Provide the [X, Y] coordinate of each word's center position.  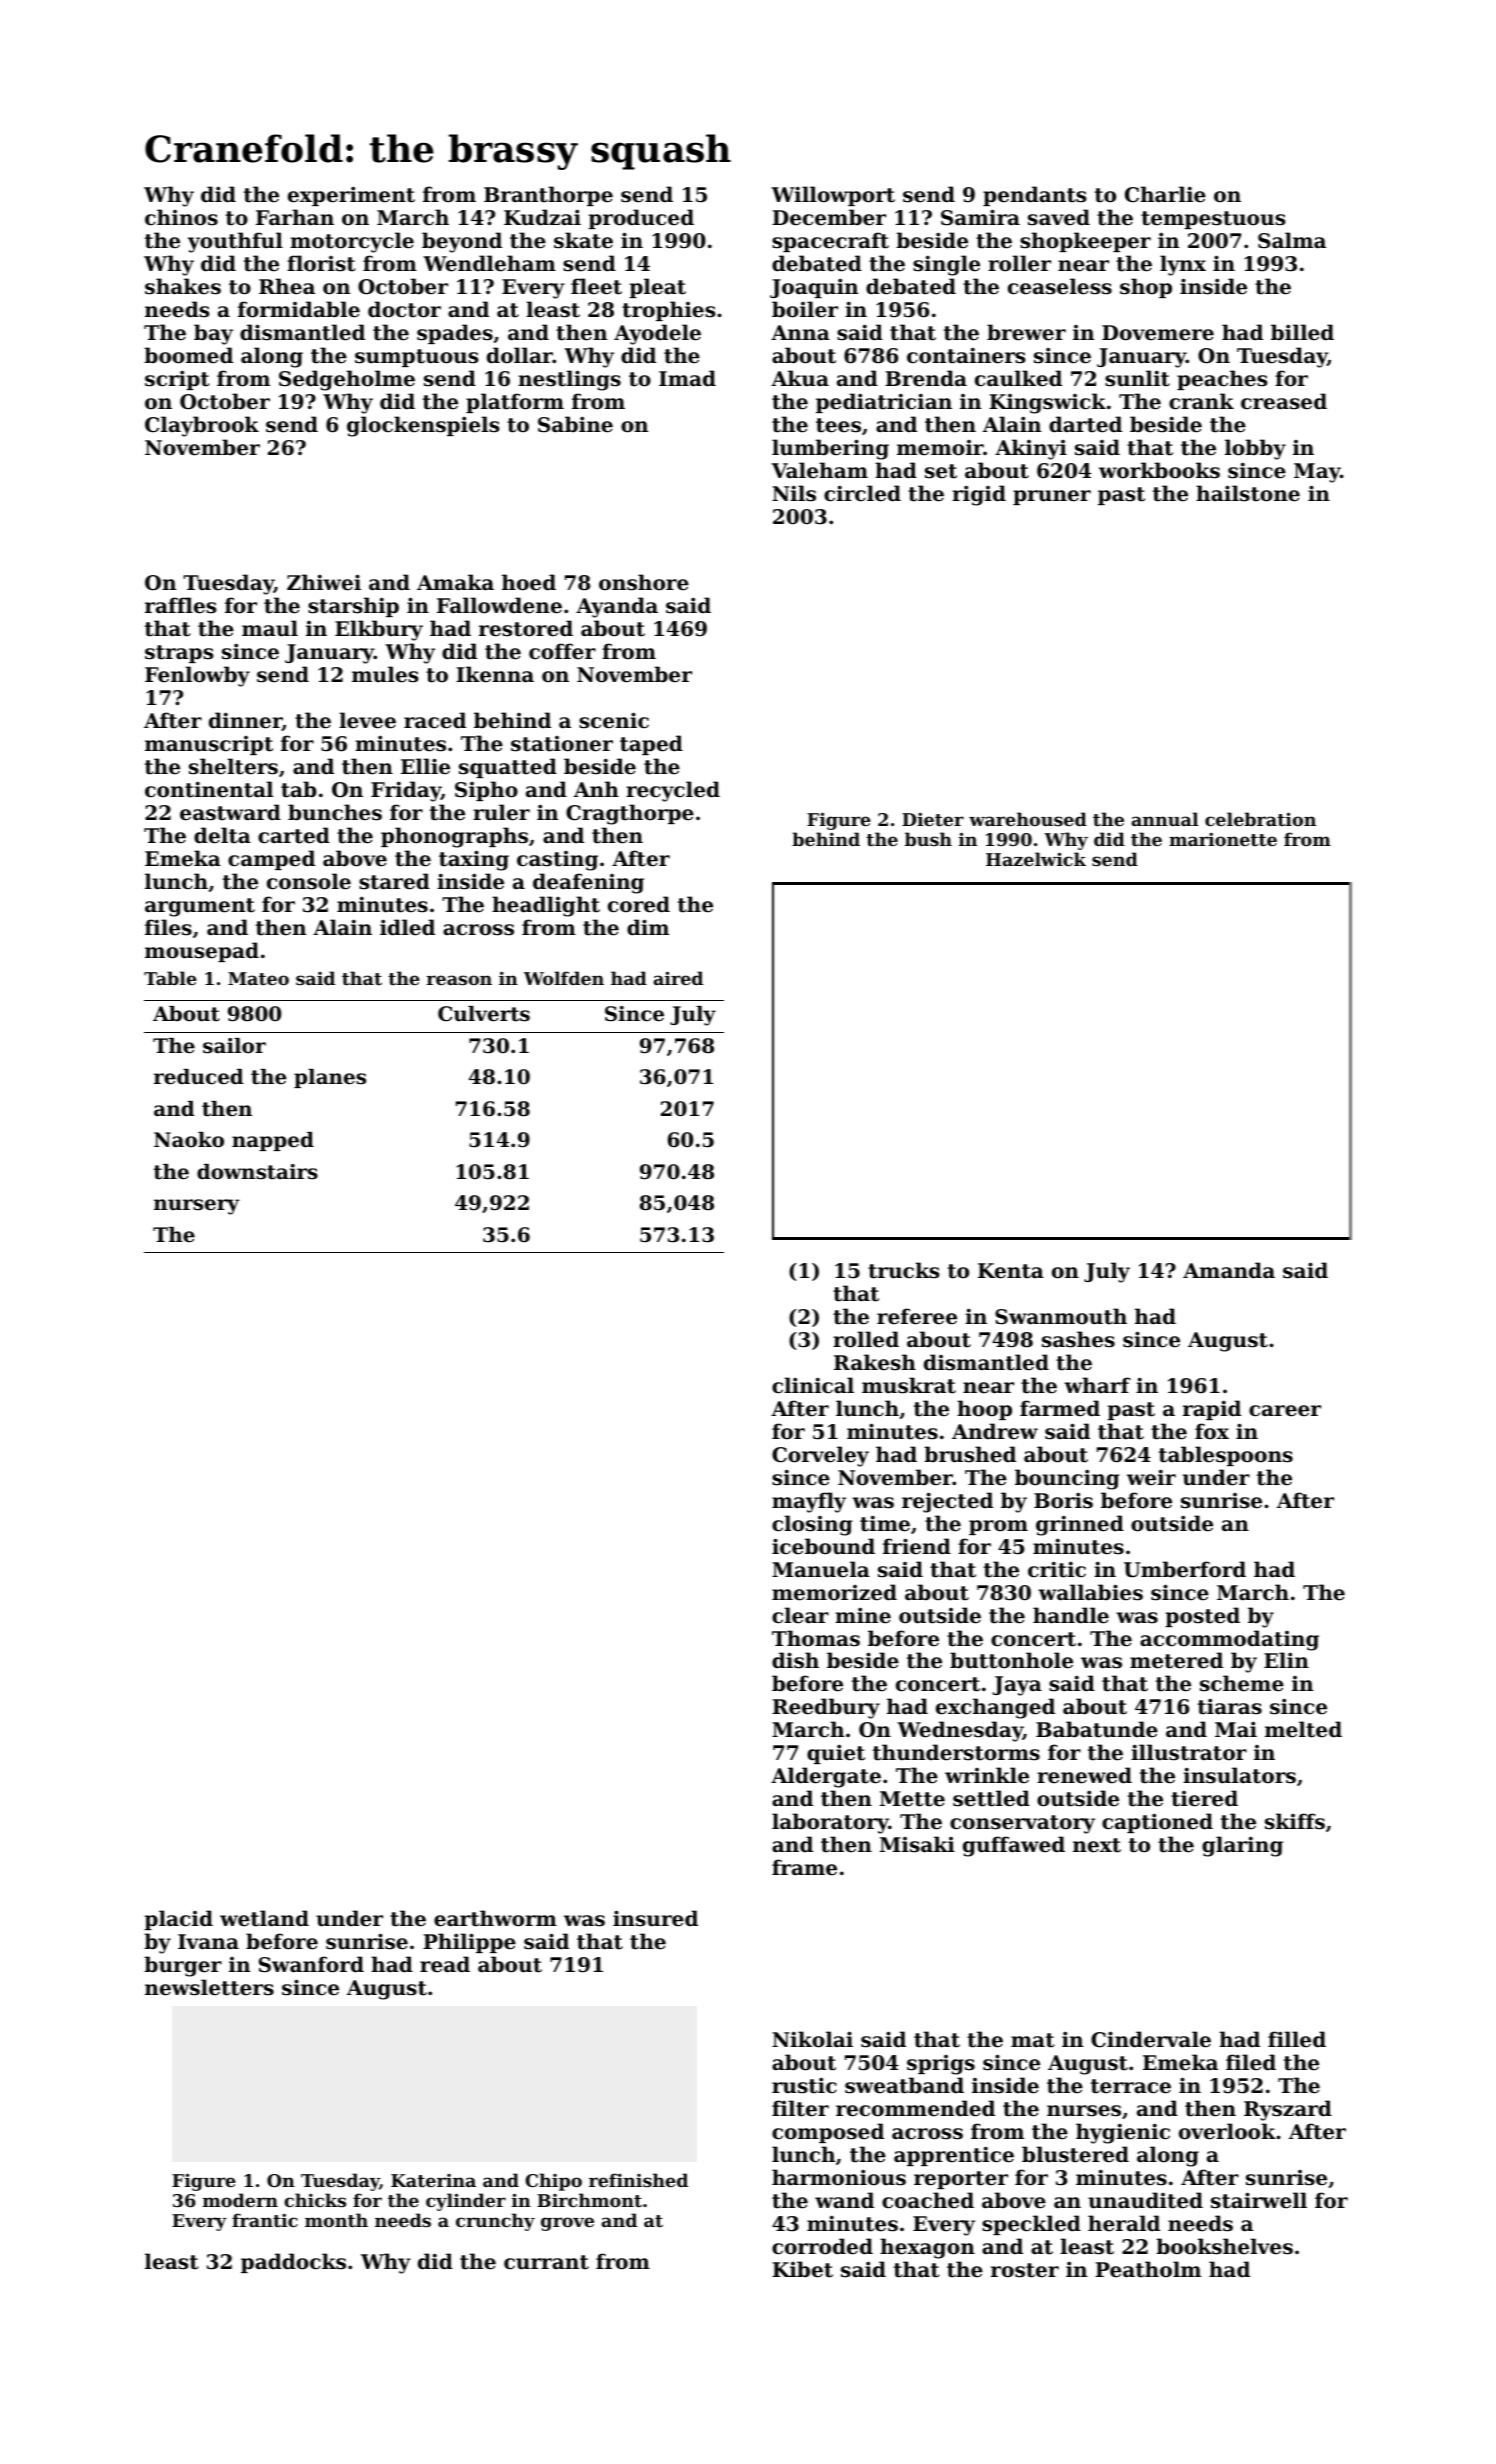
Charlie [1165, 194]
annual [1165, 819]
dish [795, 1660]
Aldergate [826, 1777]
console [309, 881]
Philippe [469, 1943]
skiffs [1295, 1821]
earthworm [495, 1918]
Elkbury [379, 630]
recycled [673, 791]
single [946, 265]
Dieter [933, 819]
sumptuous [416, 358]
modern [240, 2200]
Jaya [1017, 1686]
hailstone [1248, 493]
